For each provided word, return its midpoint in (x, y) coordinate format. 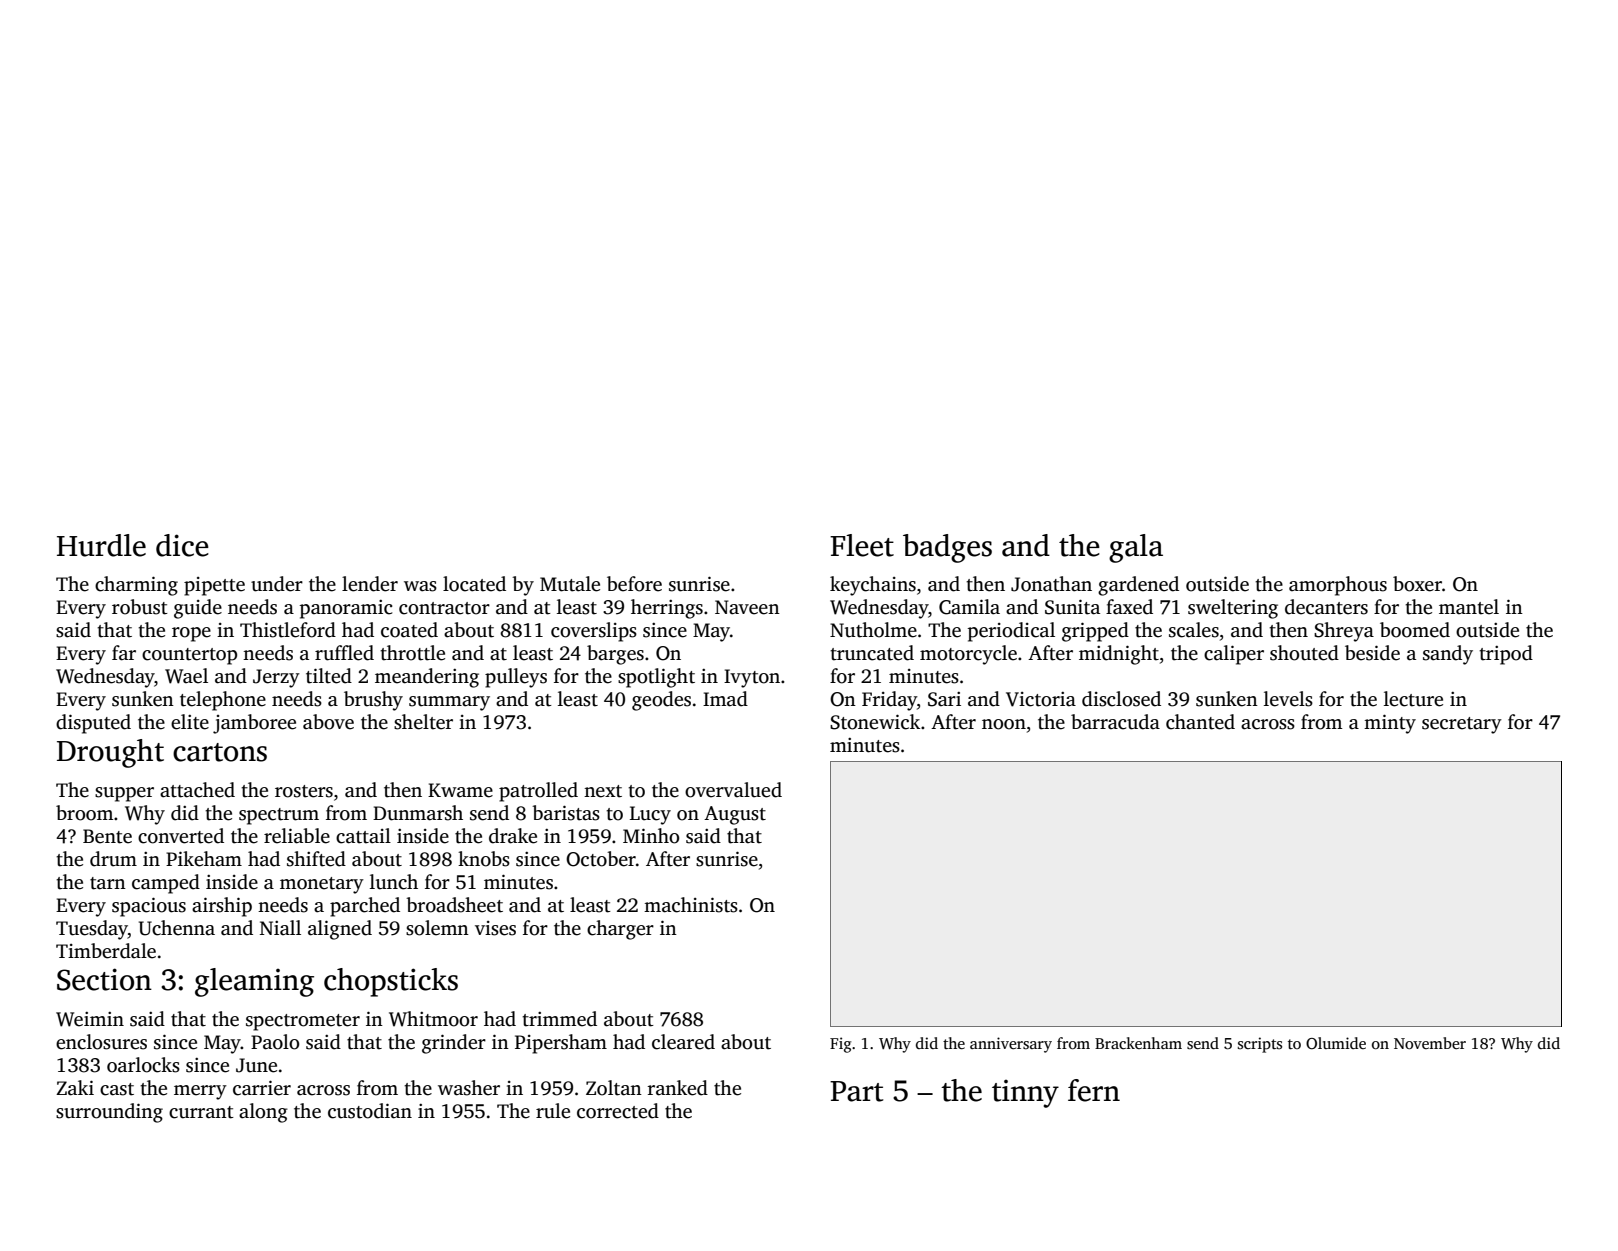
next (603, 791)
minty (1390, 724)
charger (620, 930)
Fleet (862, 545)
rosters (304, 791)
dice (182, 545)
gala (1136, 548)
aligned (340, 930)
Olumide (1336, 1043)
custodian (370, 1111)
